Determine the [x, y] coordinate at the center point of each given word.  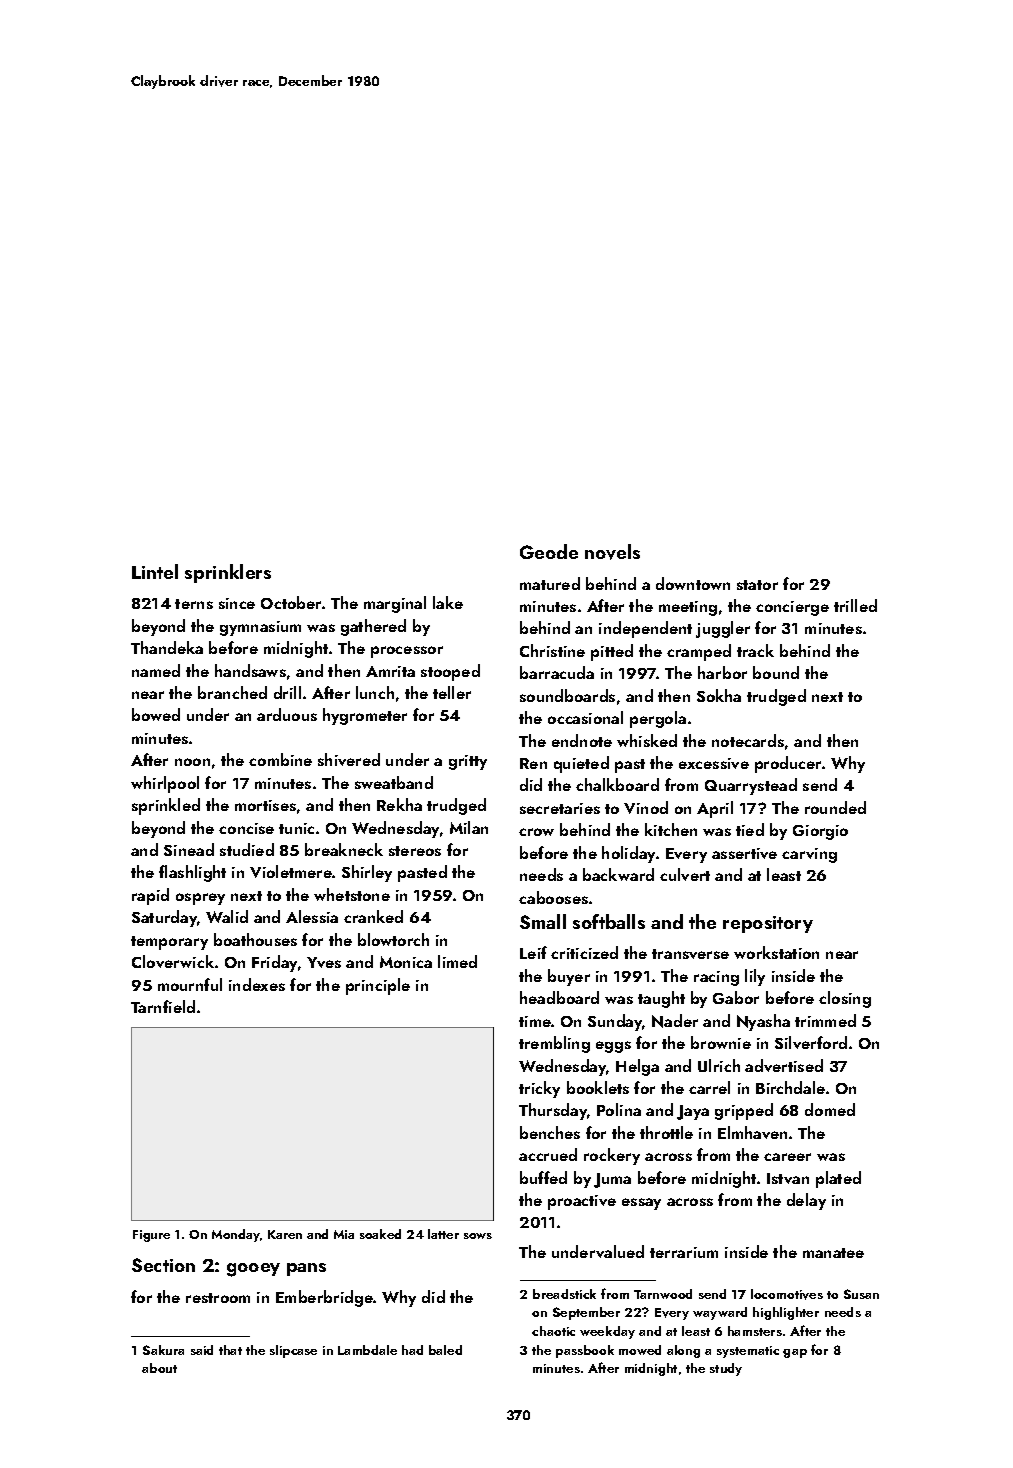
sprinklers [228, 573]
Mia [344, 1234]
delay [806, 1201]
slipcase [293, 1351]
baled [445, 1350]
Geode [549, 551]
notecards [748, 740]
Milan [469, 827]
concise [246, 828]
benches [550, 1132]
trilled [855, 605]
